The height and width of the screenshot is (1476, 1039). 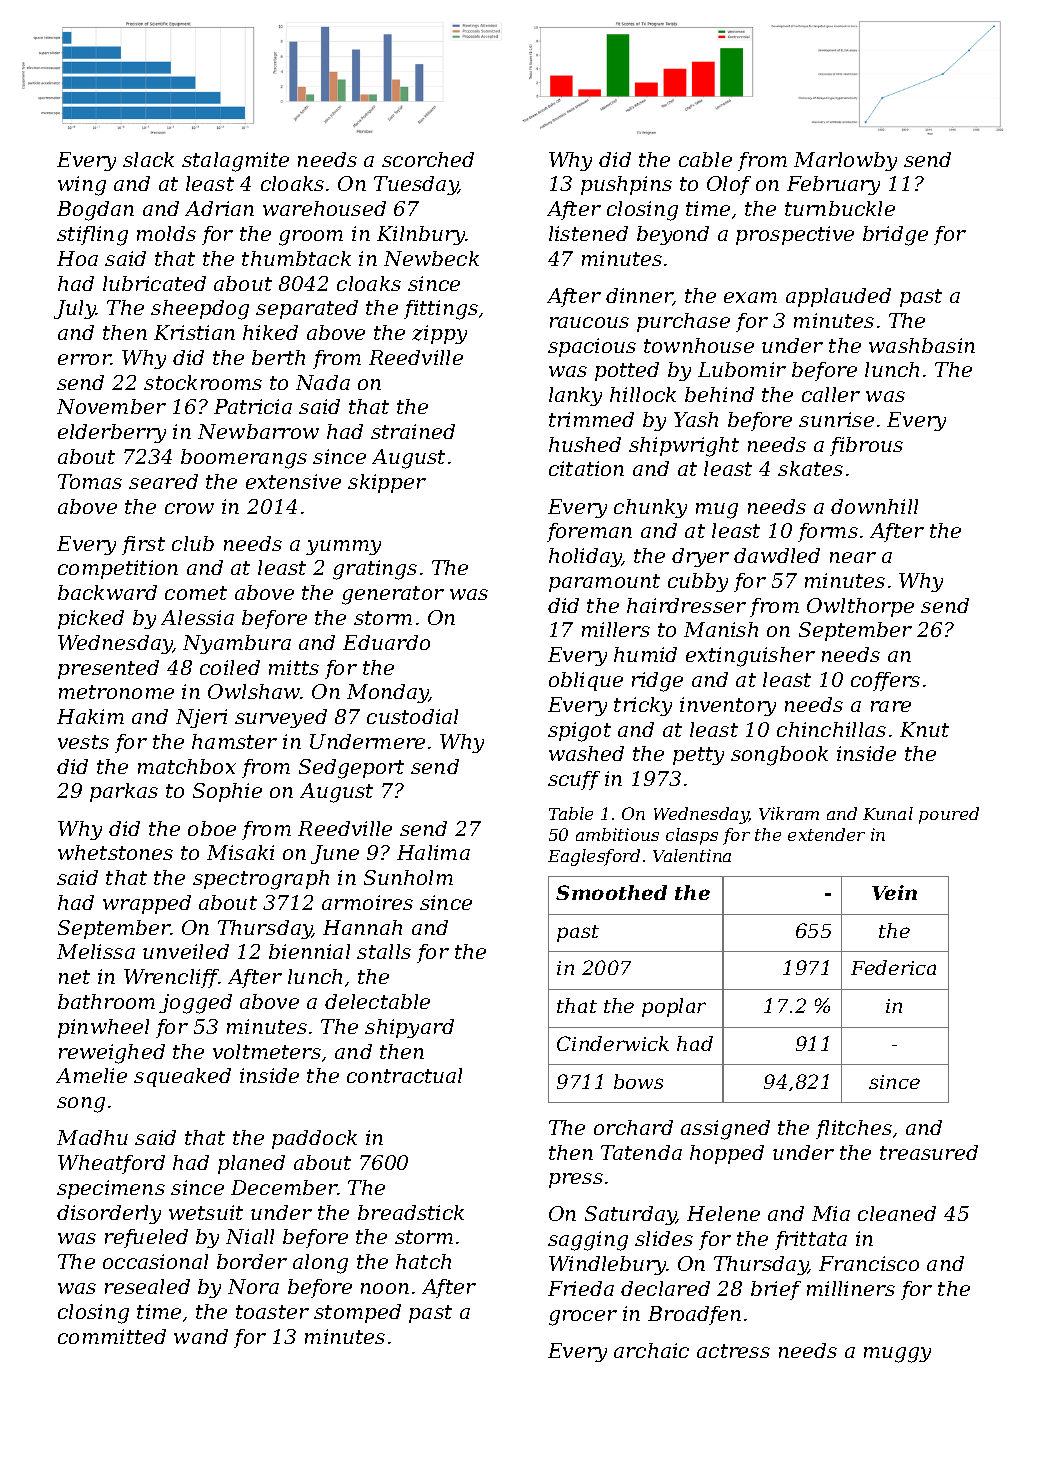 I want to click on committed, so click(x=112, y=1336).
